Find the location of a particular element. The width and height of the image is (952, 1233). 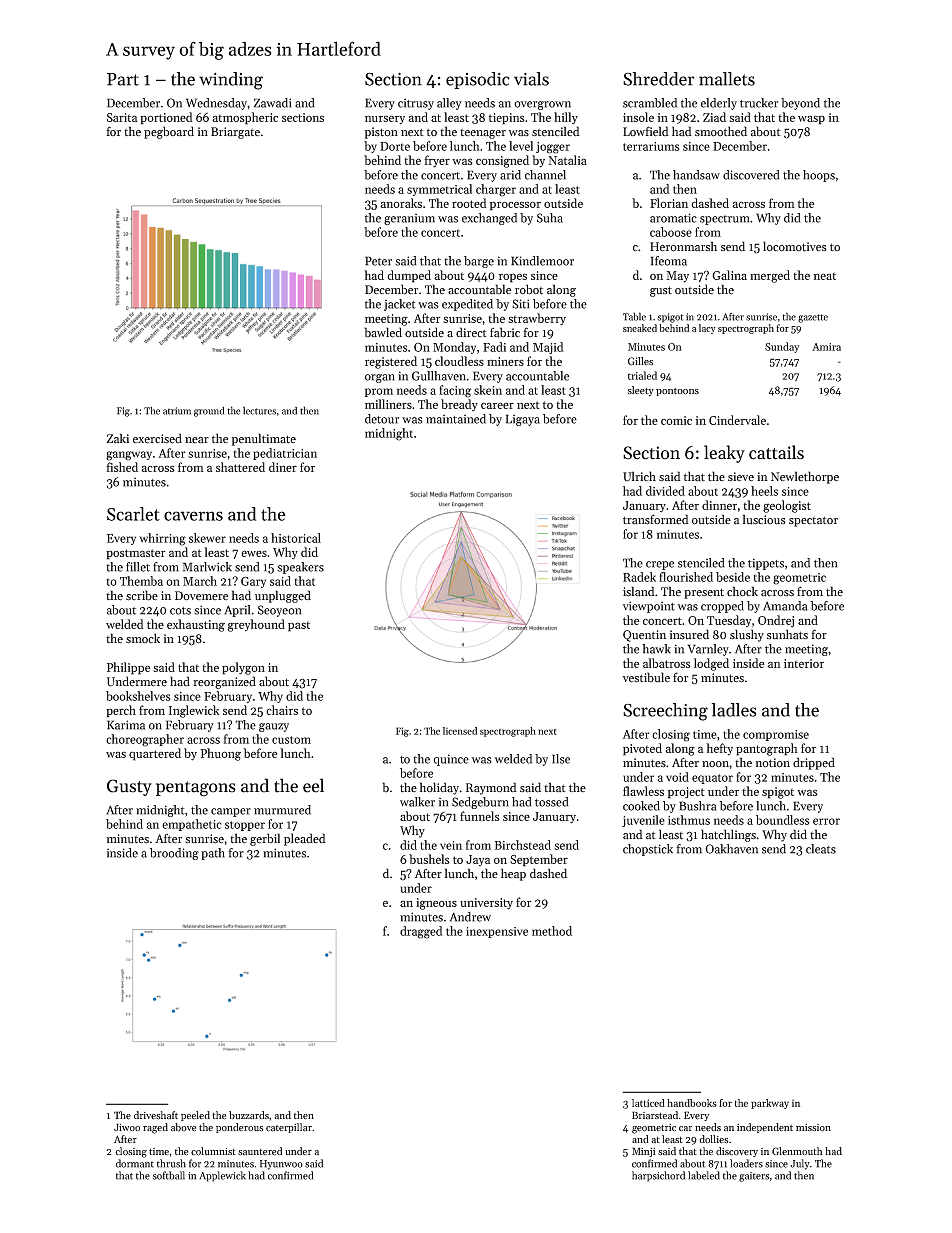

chairs is located at coordinates (282, 710).
